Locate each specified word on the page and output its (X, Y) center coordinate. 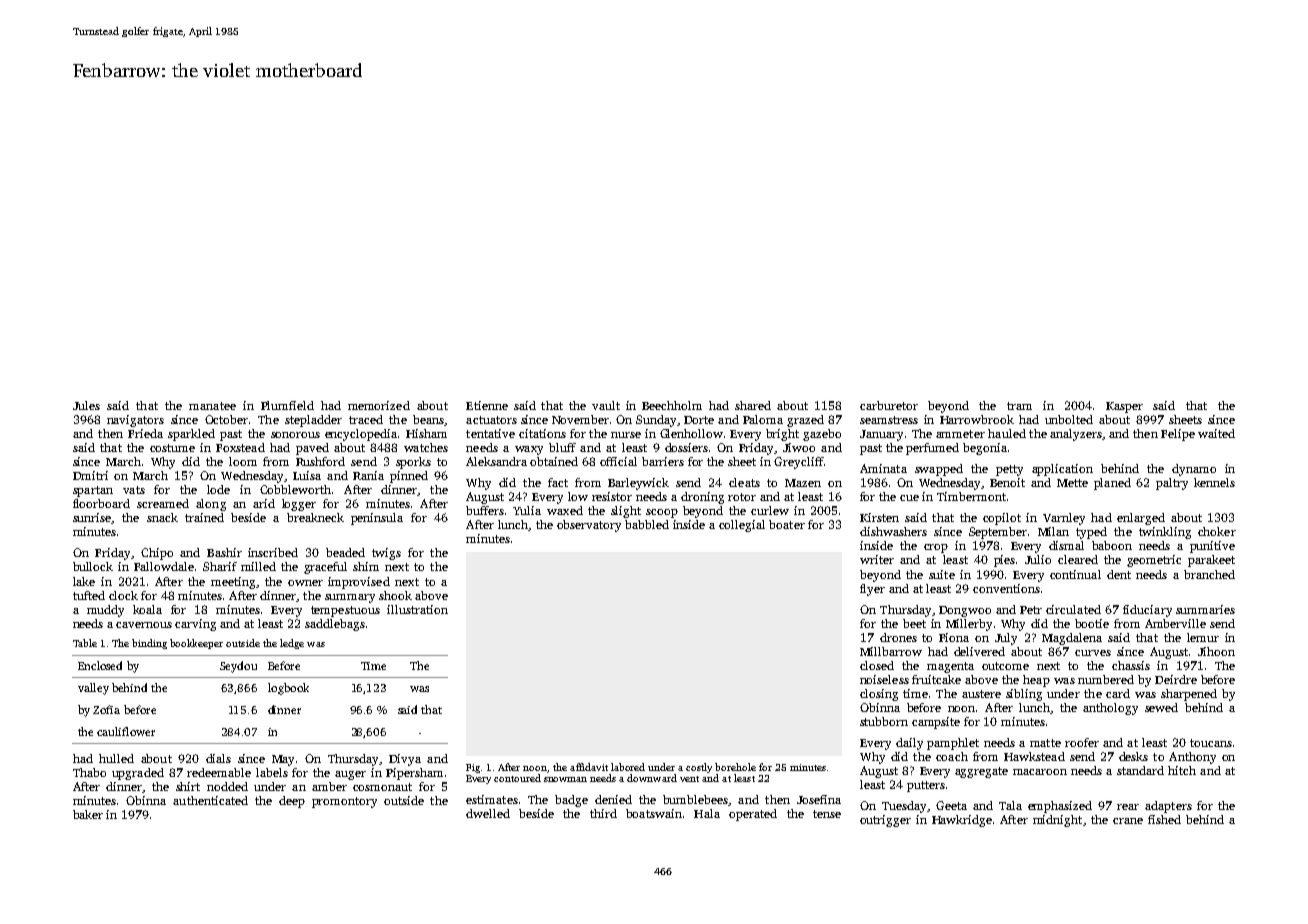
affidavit (589, 767)
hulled (116, 758)
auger (350, 775)
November (580, 419)
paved (312, 449)
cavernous (144, 625)
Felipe (1178, 435)
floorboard (101, 503)
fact (558, 482)
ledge (292, 644)
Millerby (969, 625)
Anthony (1192, 758)
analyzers (1076, 435)
